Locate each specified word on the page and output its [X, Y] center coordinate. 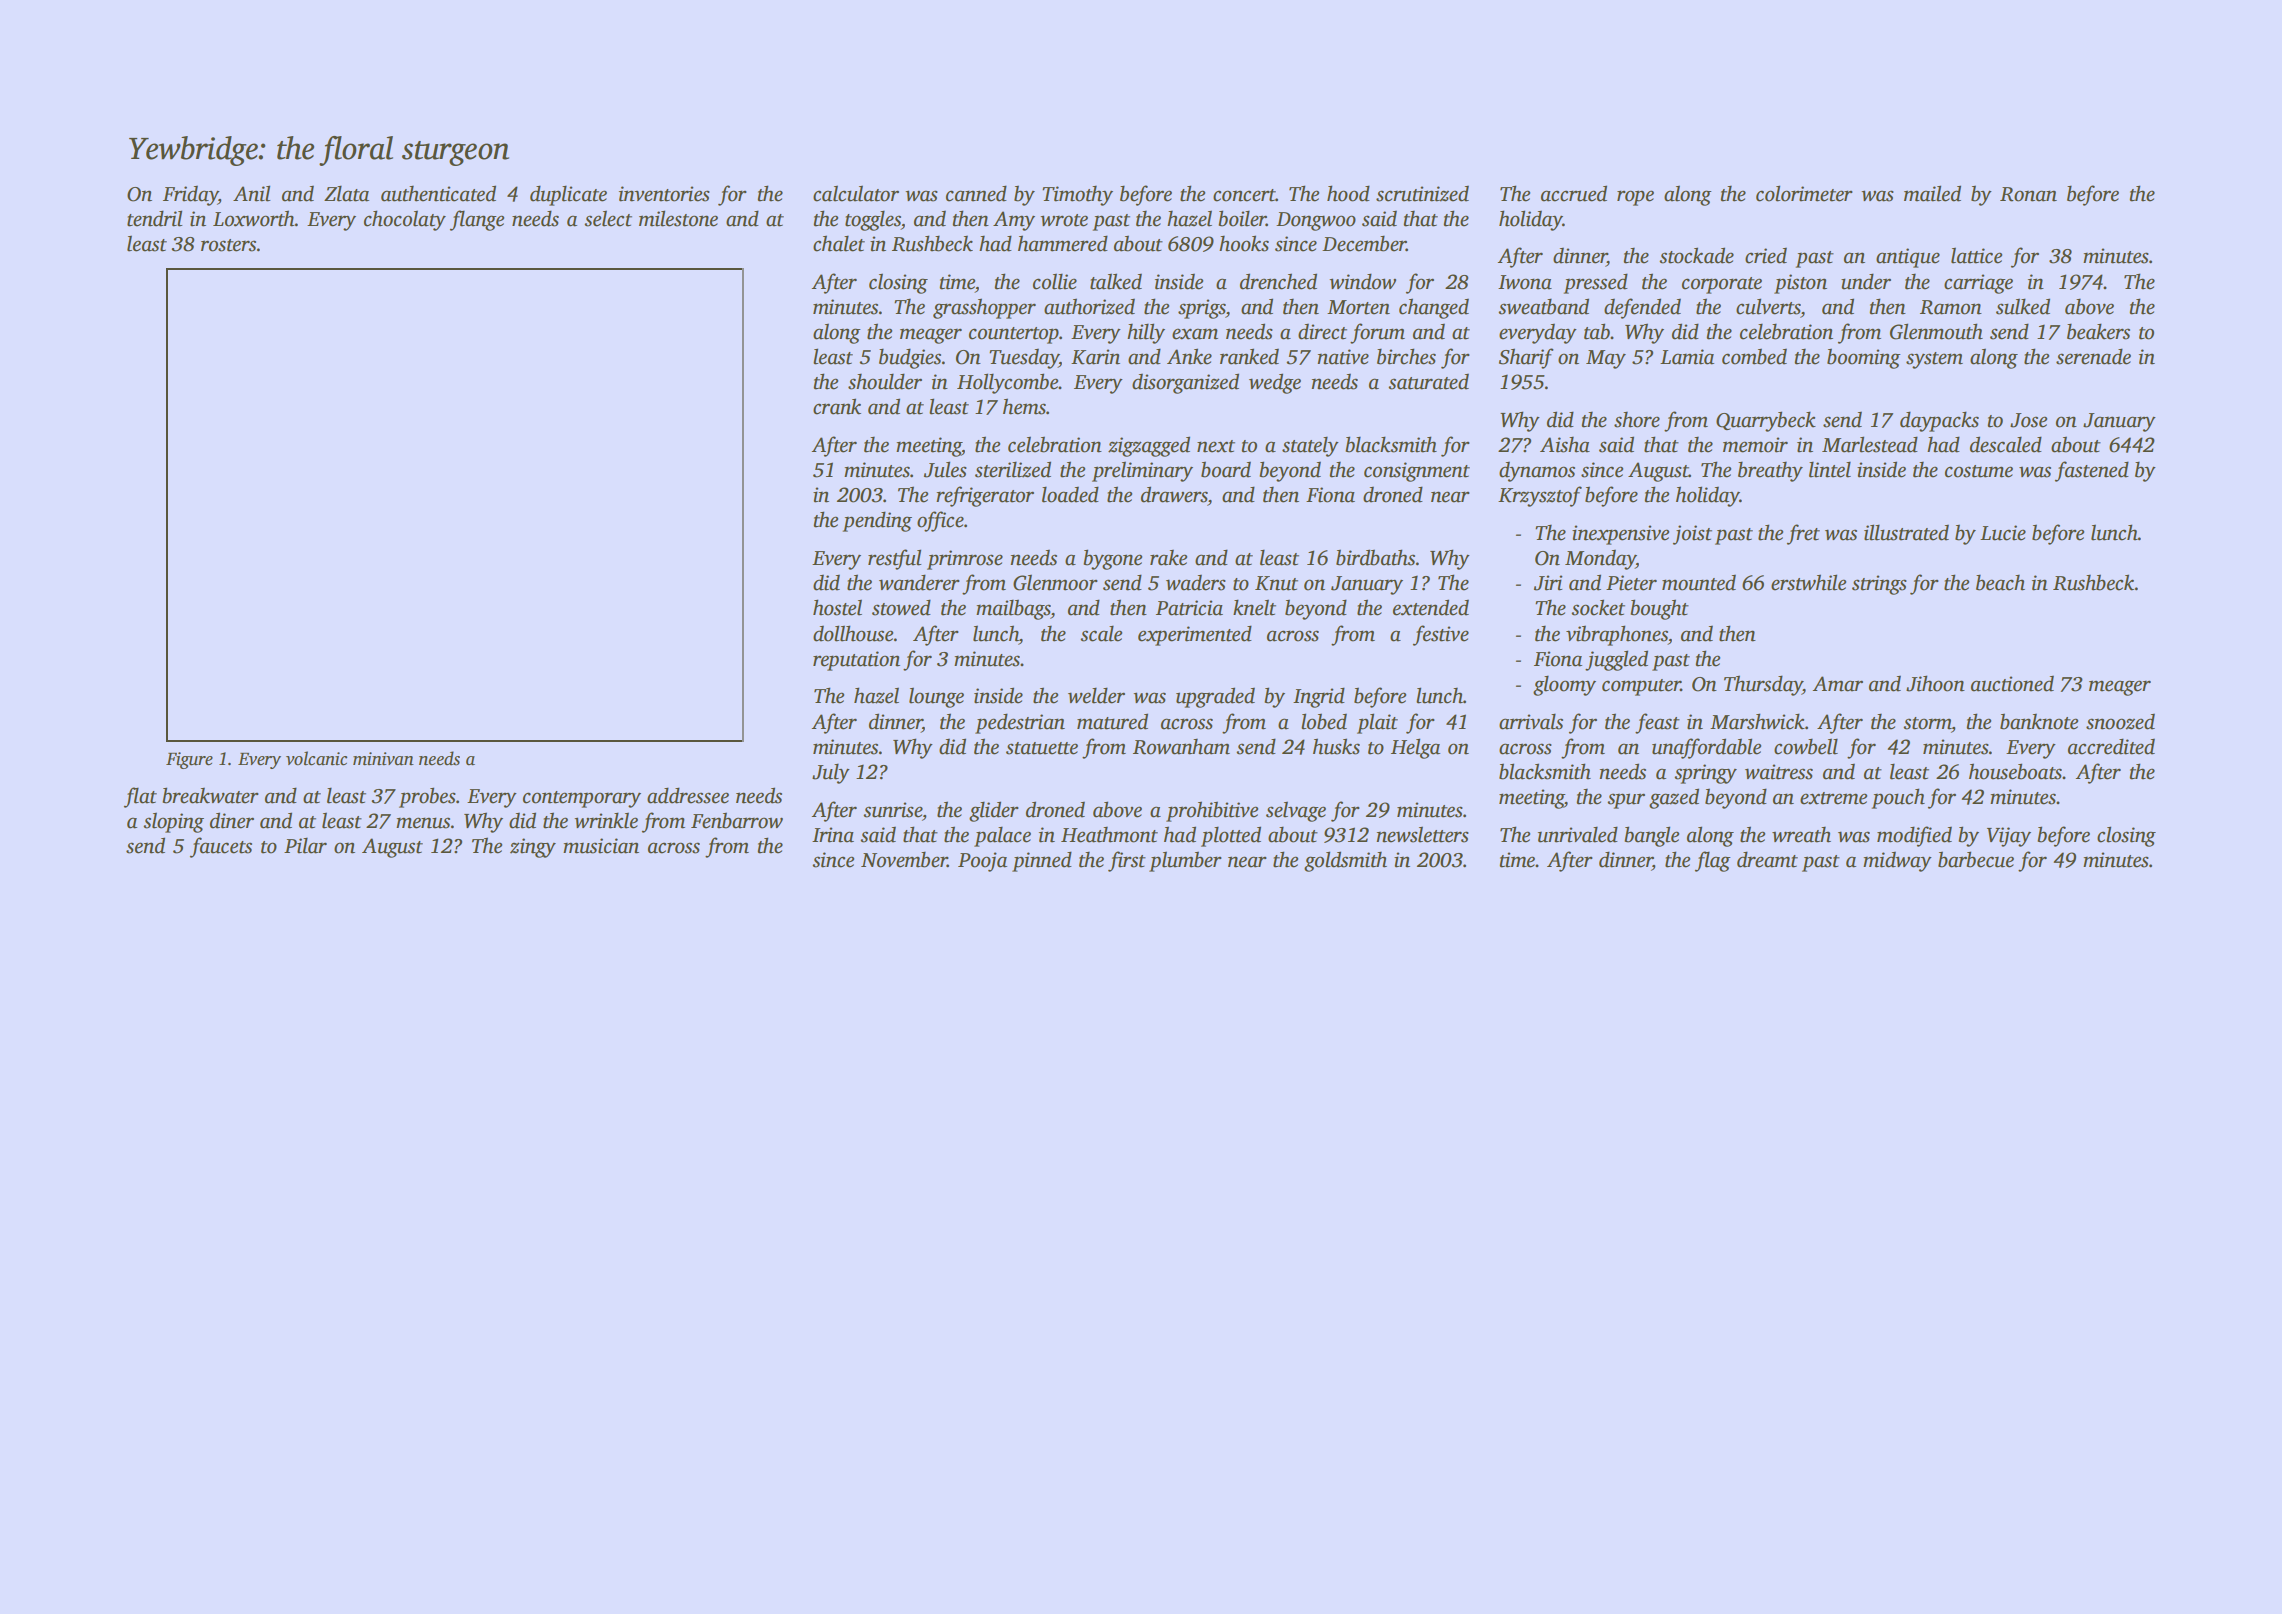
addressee [688, 795]
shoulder [885, 381]
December [1364, 243]
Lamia [1687, 357]
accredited [2111, 746]
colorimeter [1804, 193]
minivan [383, 759]
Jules [945, 469]
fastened [2092, 471]
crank [837, 406]
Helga [1415, 748]
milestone [678, 218]
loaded [1070, 494]
